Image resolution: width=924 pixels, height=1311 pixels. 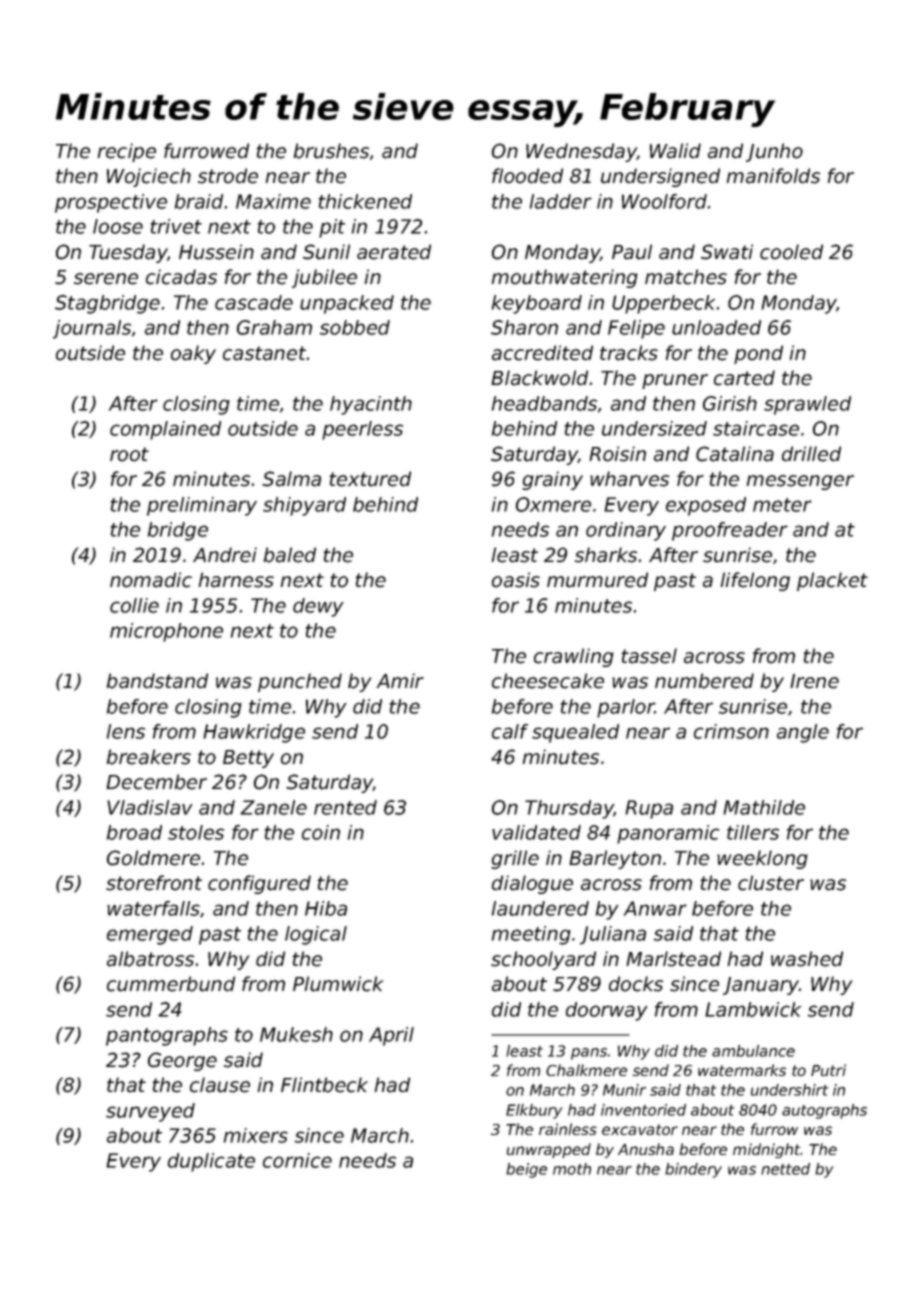 I want to click on oasis, so click(x=516, y=580).
